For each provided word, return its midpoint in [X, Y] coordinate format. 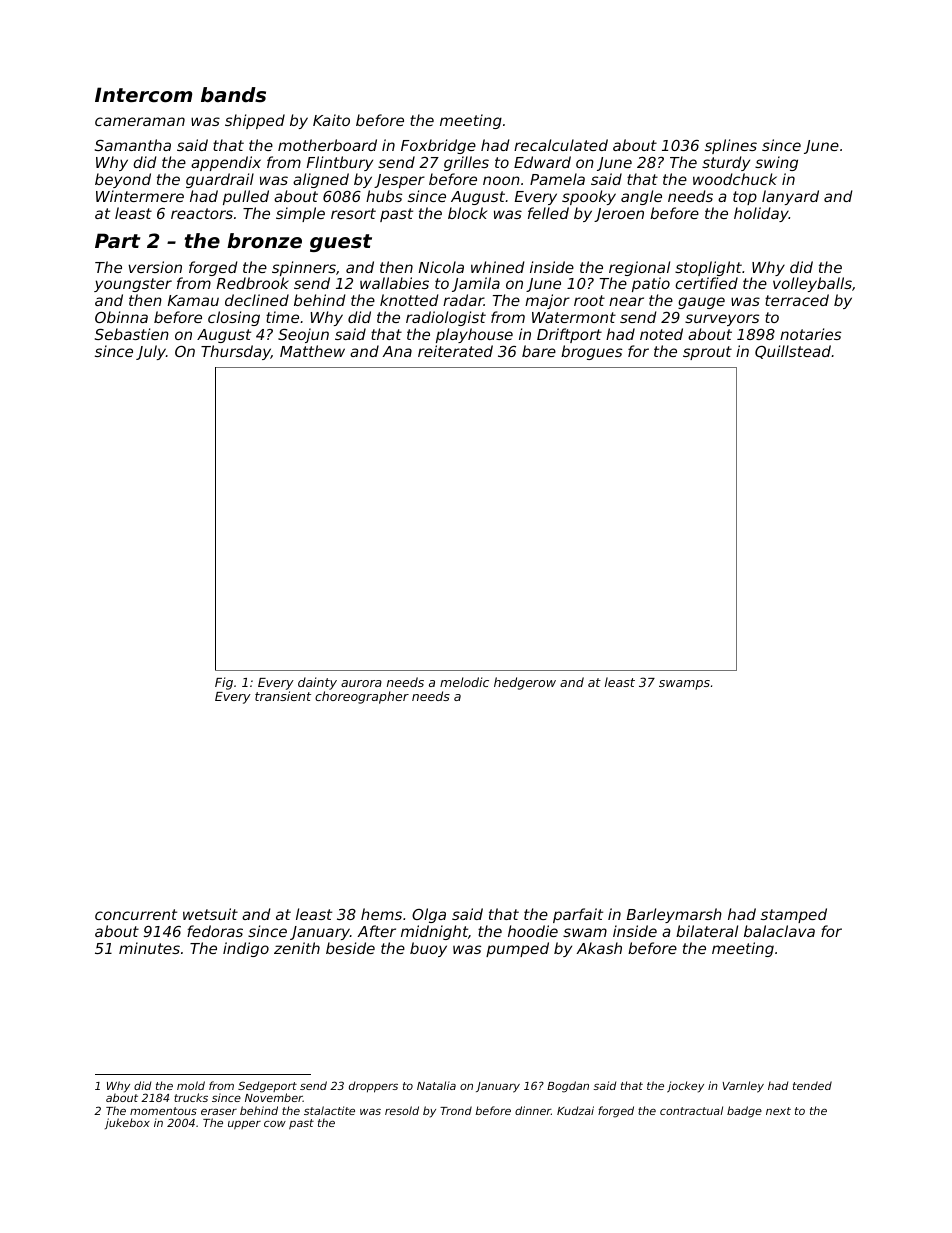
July [151, 352]
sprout [707, 353]
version [155, 267]
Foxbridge [438, 146]
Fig [224, 683]
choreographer [362, 697]
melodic [464, 682]
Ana [397, 351]
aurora [361, 683]
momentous [163, 1111]
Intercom [143, 95]
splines [731, 146]
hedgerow [525, 683]
